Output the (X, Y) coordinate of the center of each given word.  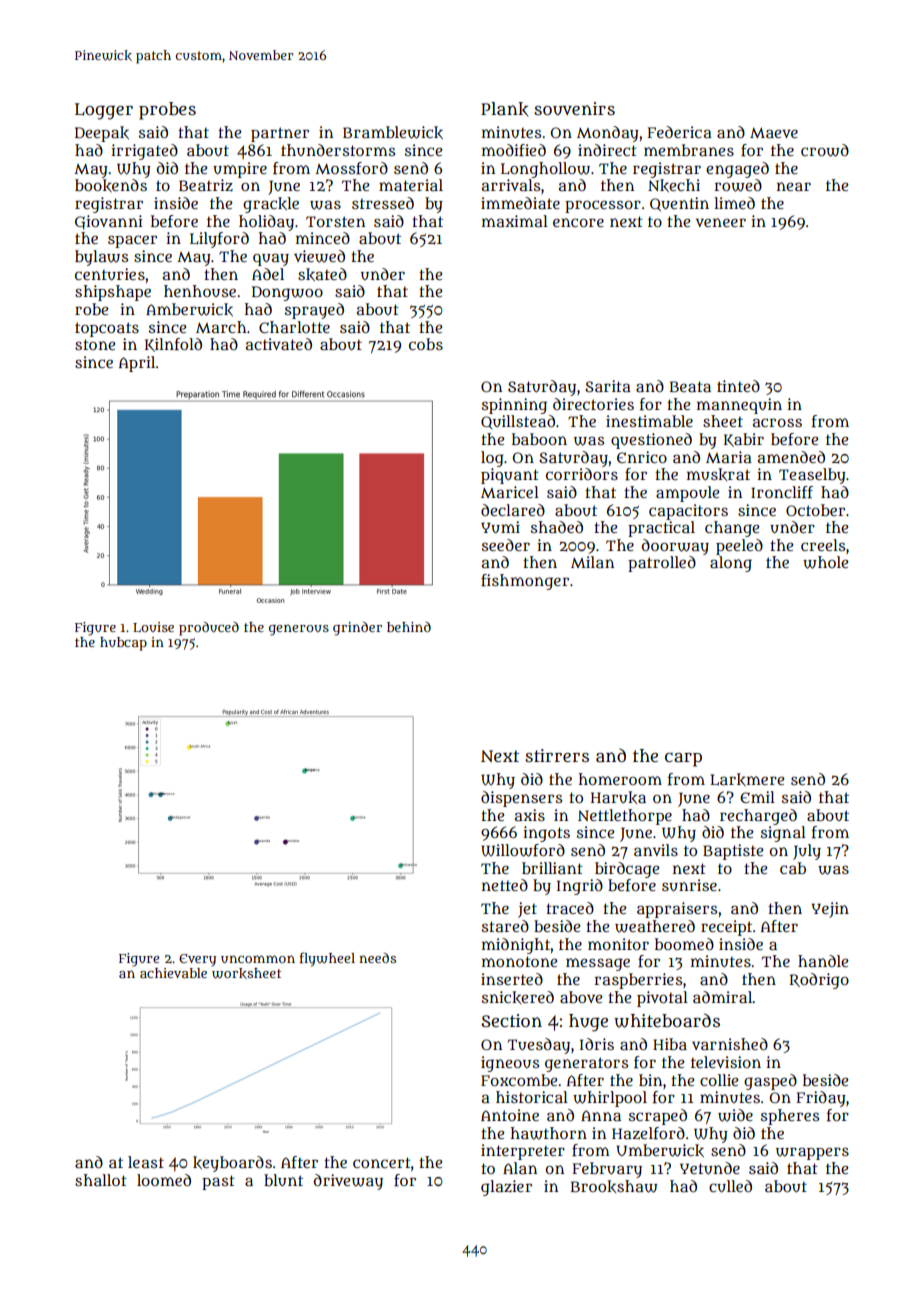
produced (209, 629)
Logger (104, 111)
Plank (504, 109)
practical (661, 529)
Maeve (774, 132)
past (218, 1182)
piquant (510, 476)
